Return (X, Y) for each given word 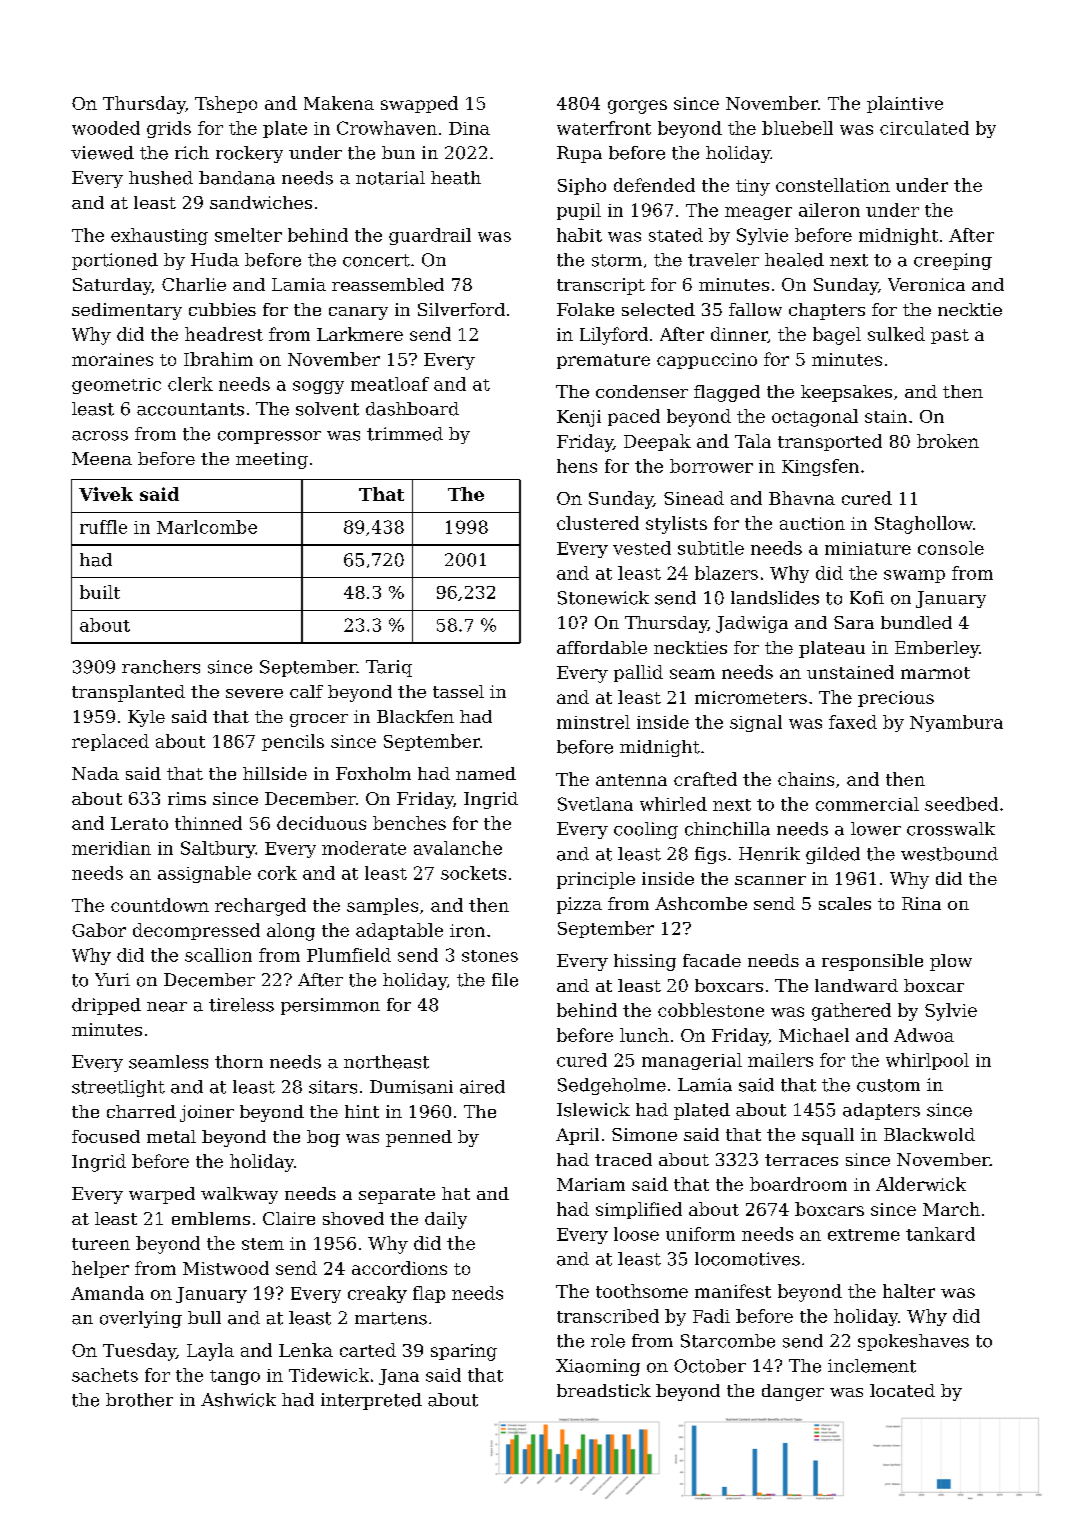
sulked (896, 334)
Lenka (306, 1350)
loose (636, 1234)
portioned (115, 261)
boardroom (798, 1184)
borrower (711, 466)
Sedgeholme (612, 1086)
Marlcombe (207, 527)
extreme (864, 1235)
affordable (602, 647)
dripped (106, 1006)
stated (676, 235)
